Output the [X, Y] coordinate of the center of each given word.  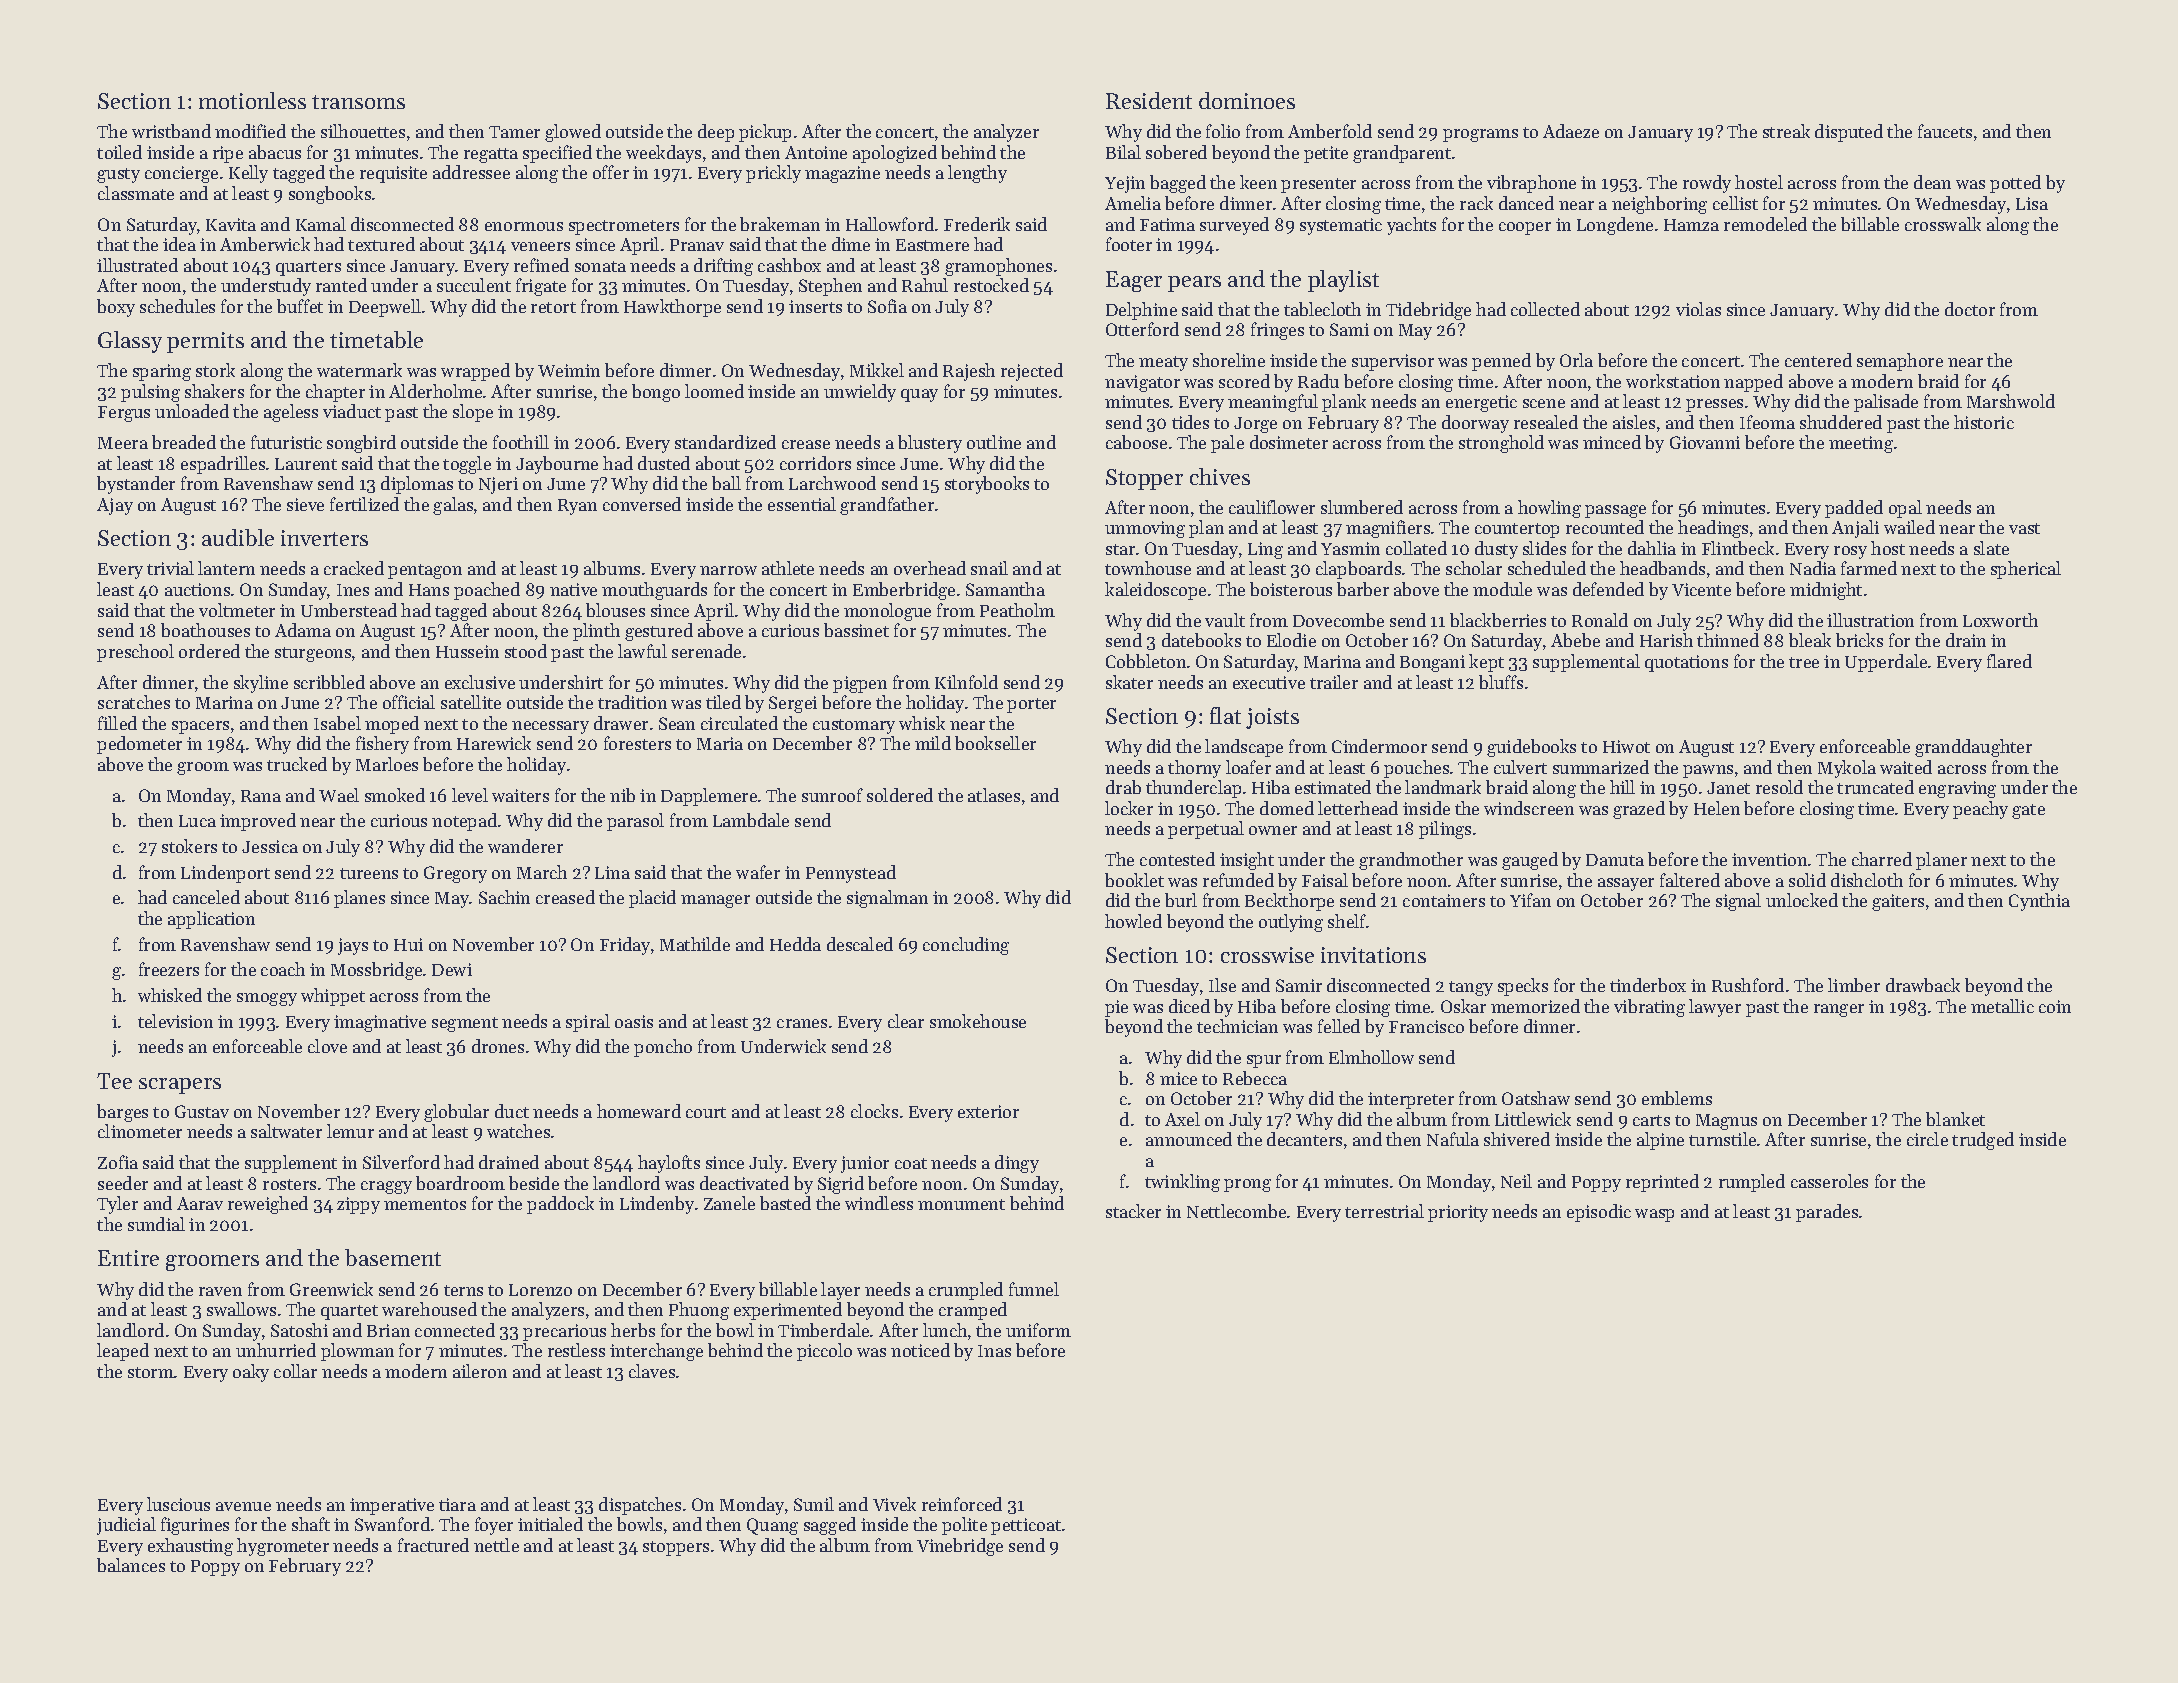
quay [919, 395]
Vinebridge [960, 1547]
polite [964, 1526]
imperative [392, 1506]
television [175, 1021]
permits [205, 342]
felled [1339, 1026]
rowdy [1707, 184]
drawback [1923, 985]
